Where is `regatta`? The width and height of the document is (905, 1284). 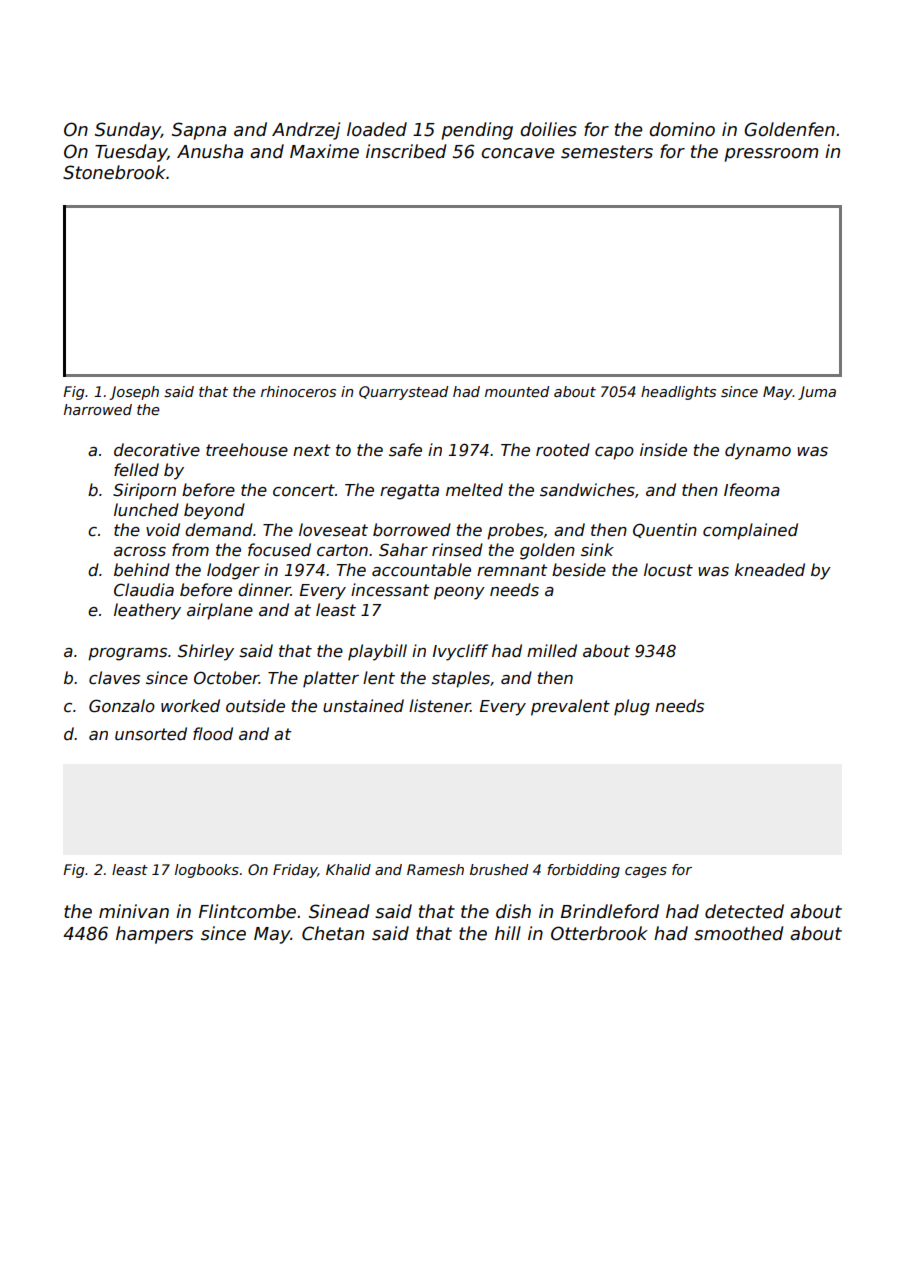 regatta is located at coordinates (409, 492).
